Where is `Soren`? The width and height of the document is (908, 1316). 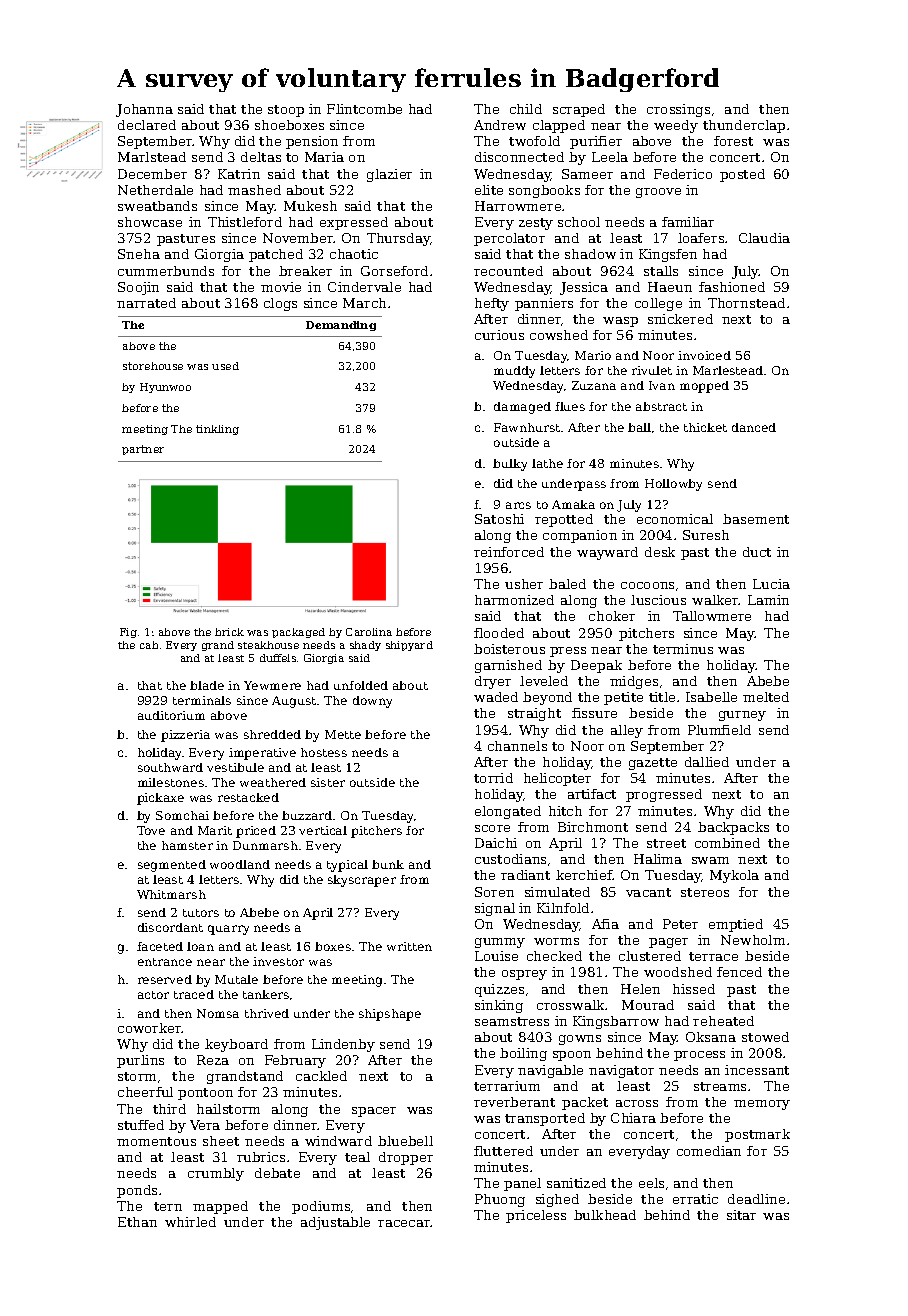 Soren is located at coordinates (494, 892).
